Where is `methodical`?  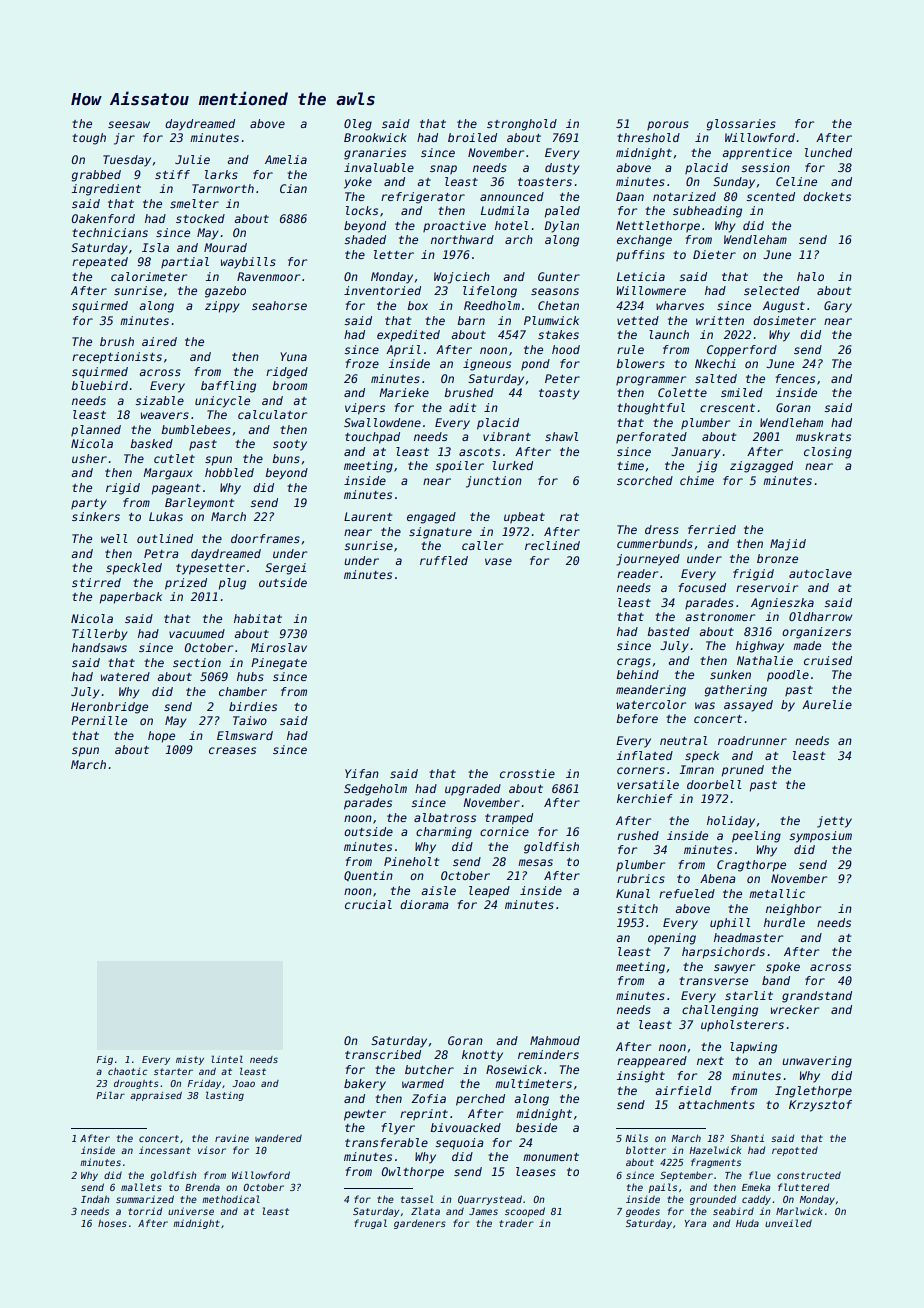 methodical is located at coordinates (231, 1199).
